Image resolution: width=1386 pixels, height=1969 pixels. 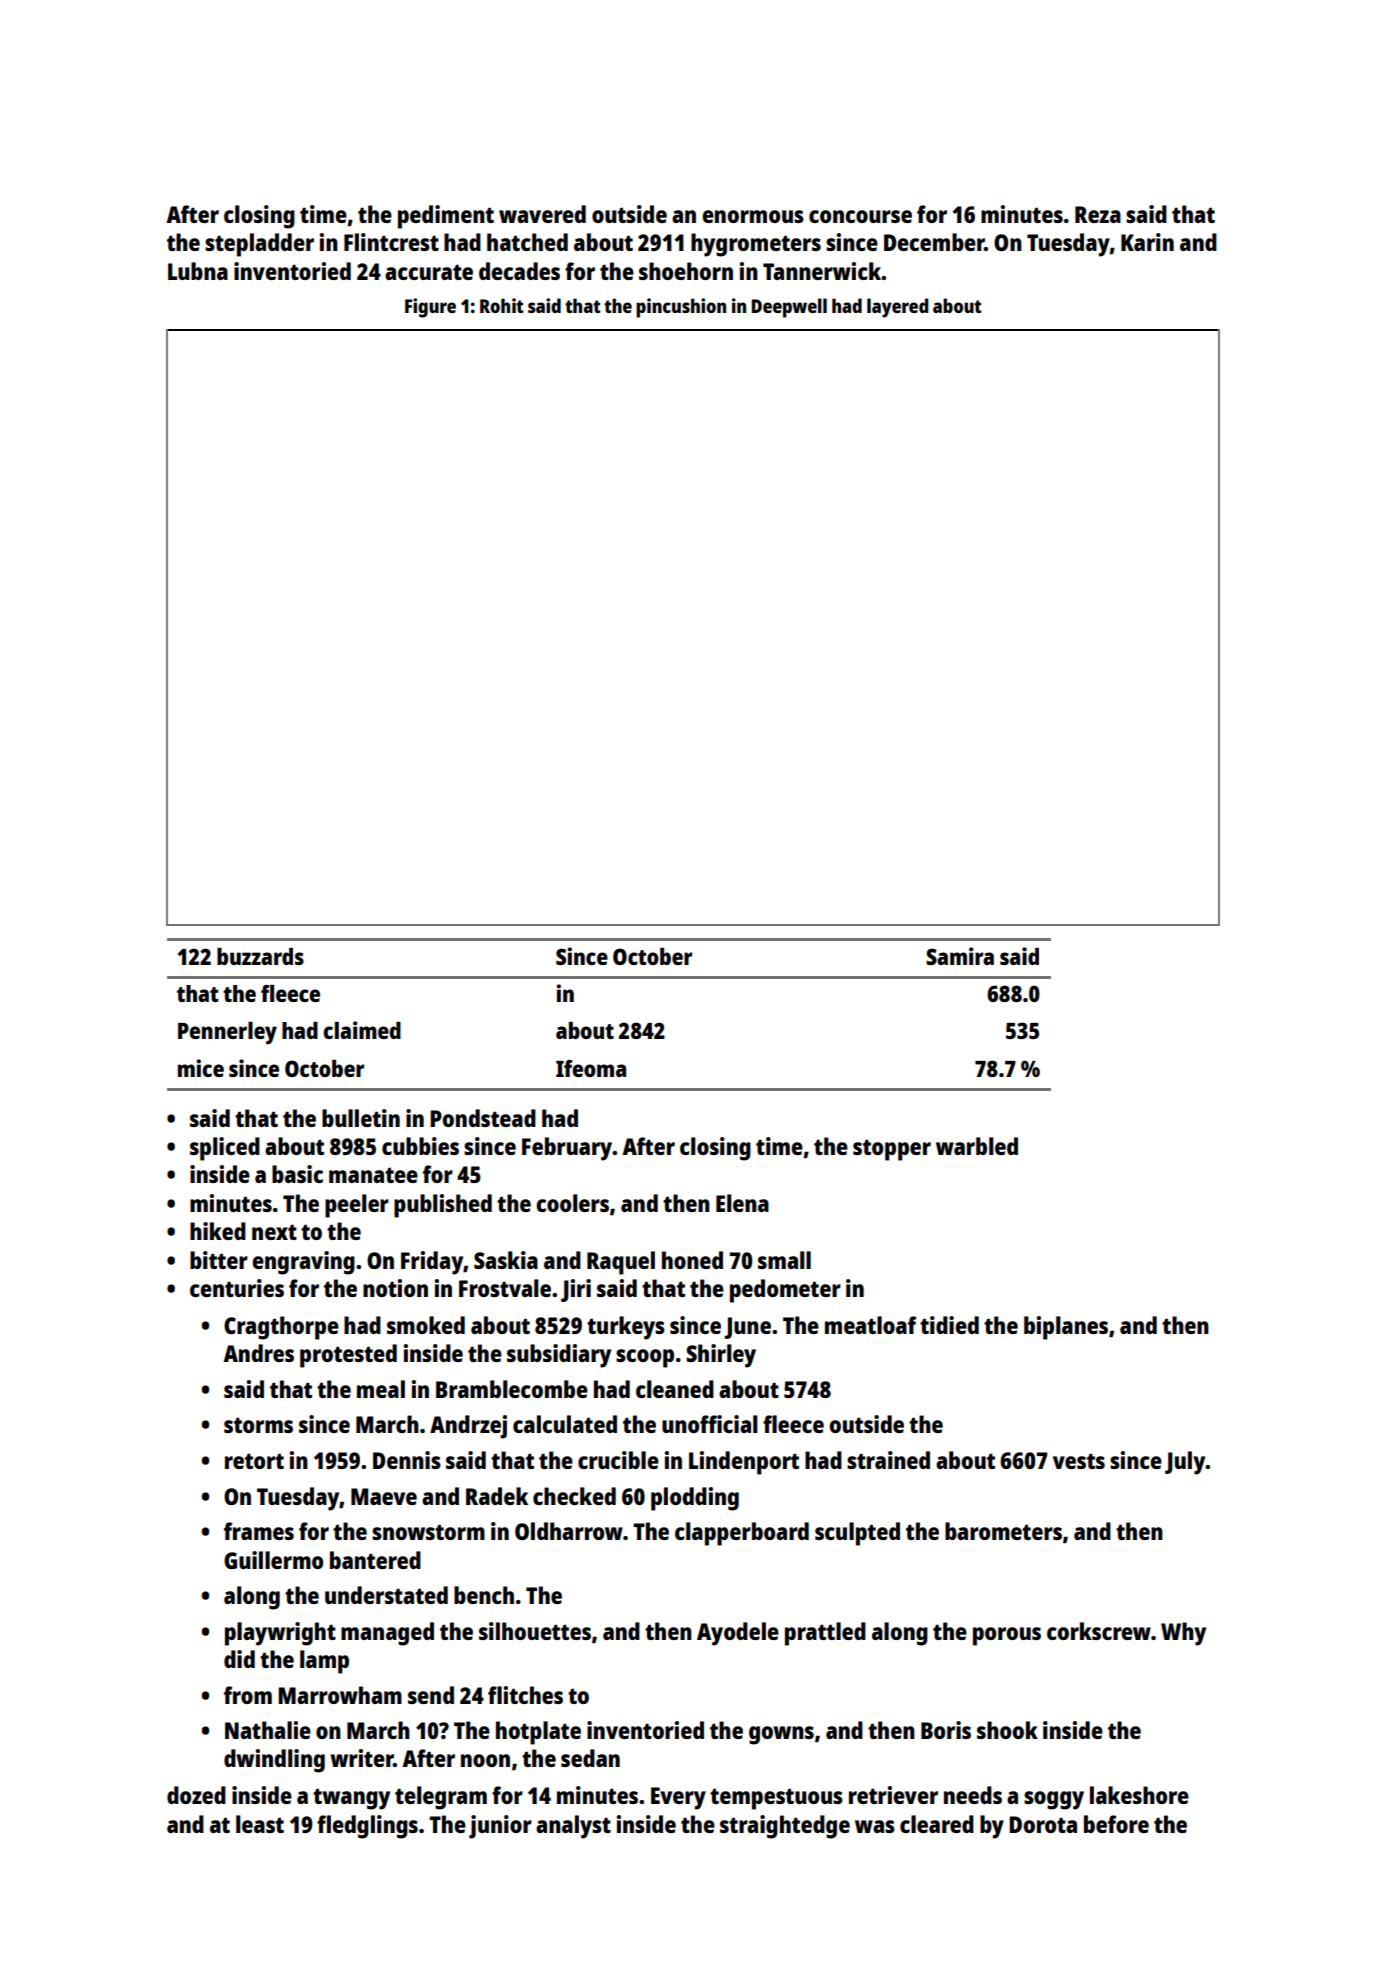 What do you see at coordinates (1066, 1328) in the page?
I see `biplanes` at bounding box center [1066, 1328].
